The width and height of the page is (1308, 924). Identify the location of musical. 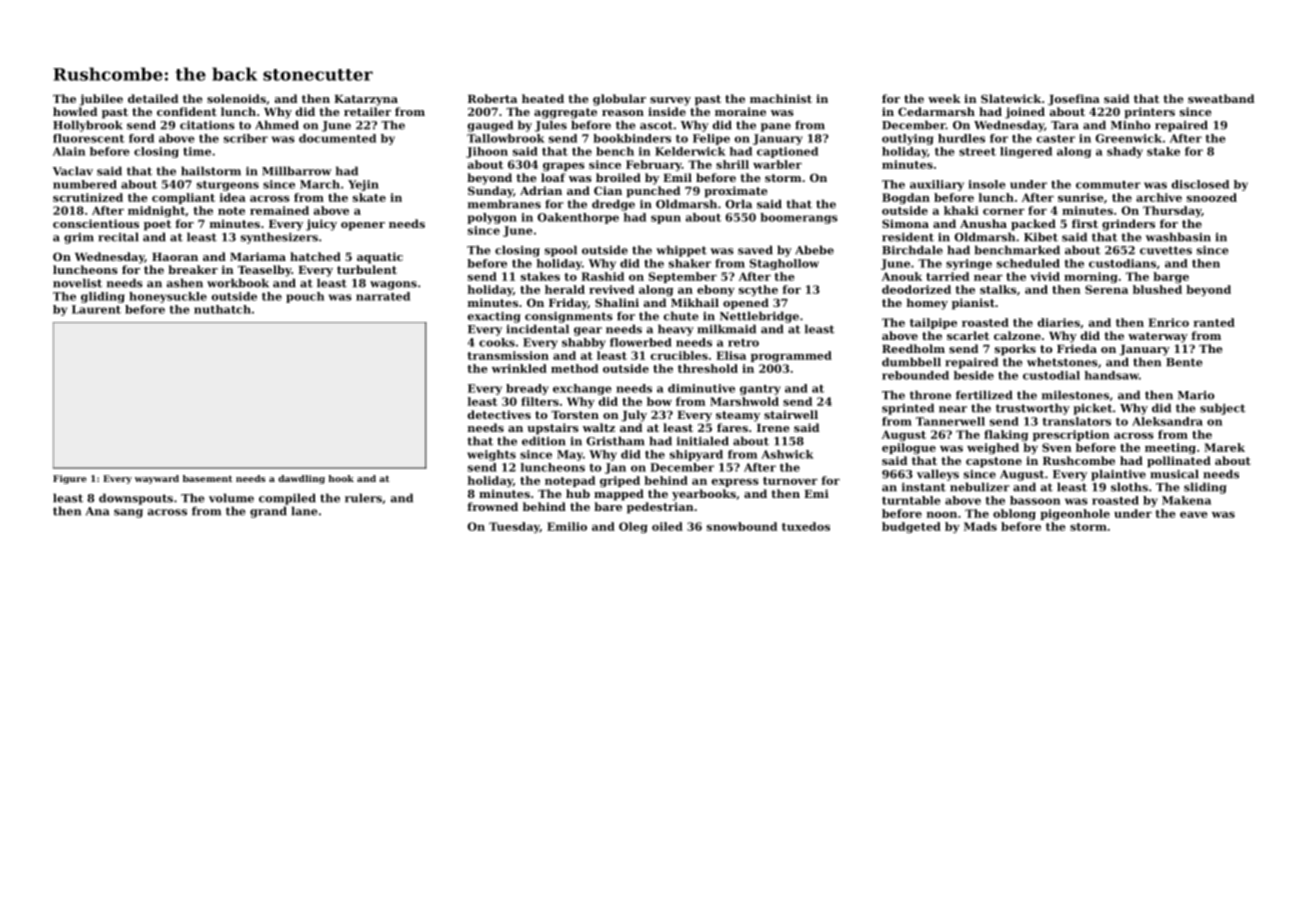
(1174, 474).
